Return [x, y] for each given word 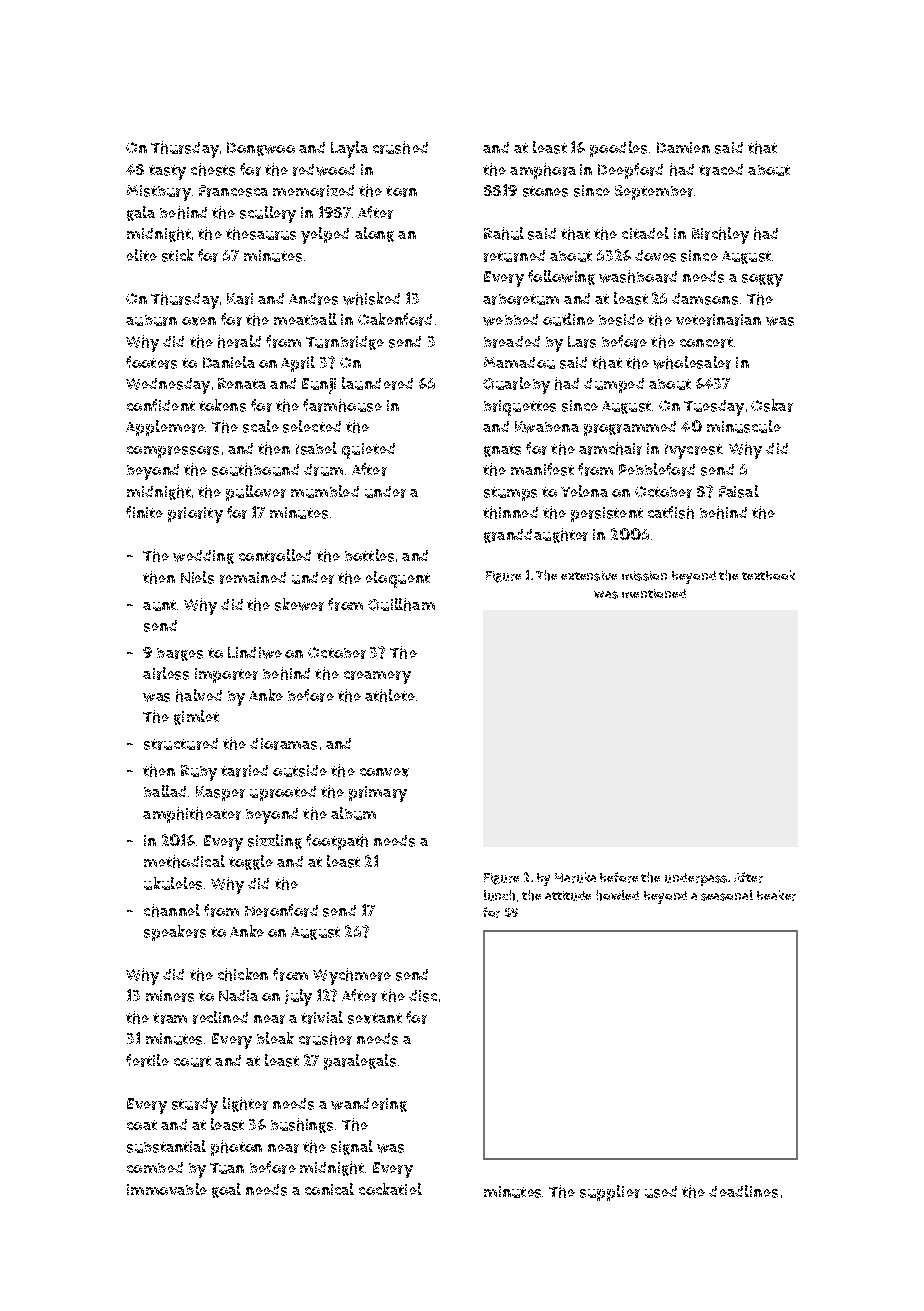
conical [329, 1189]
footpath [337, 842]
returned [514, 256]
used [661, 1192]
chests [213, 169]
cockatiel [390, 1189]
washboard [638, 276]
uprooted [283, 793]
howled [617, 895]
